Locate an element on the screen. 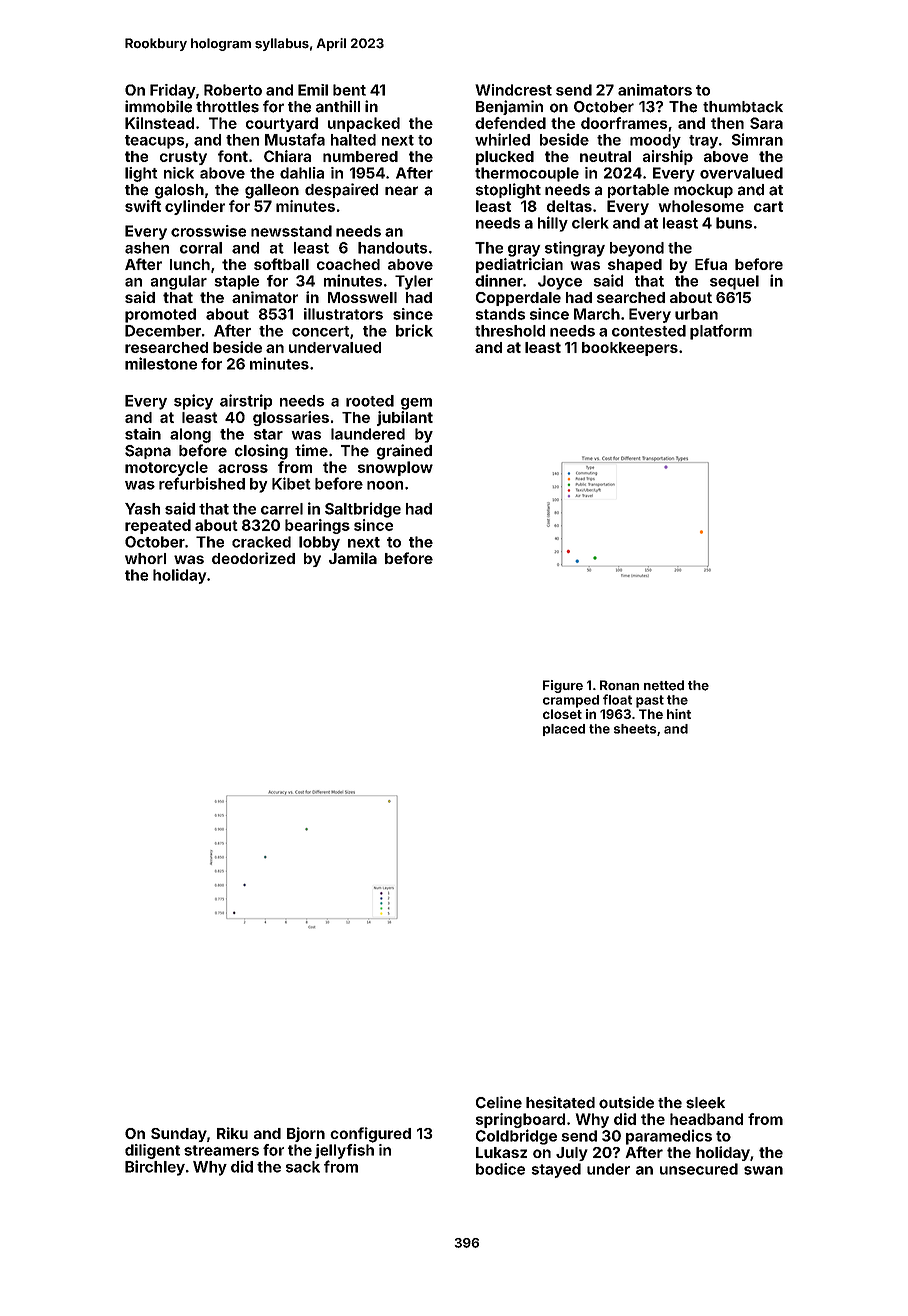  immobile is located at coordinates (158, 106).
